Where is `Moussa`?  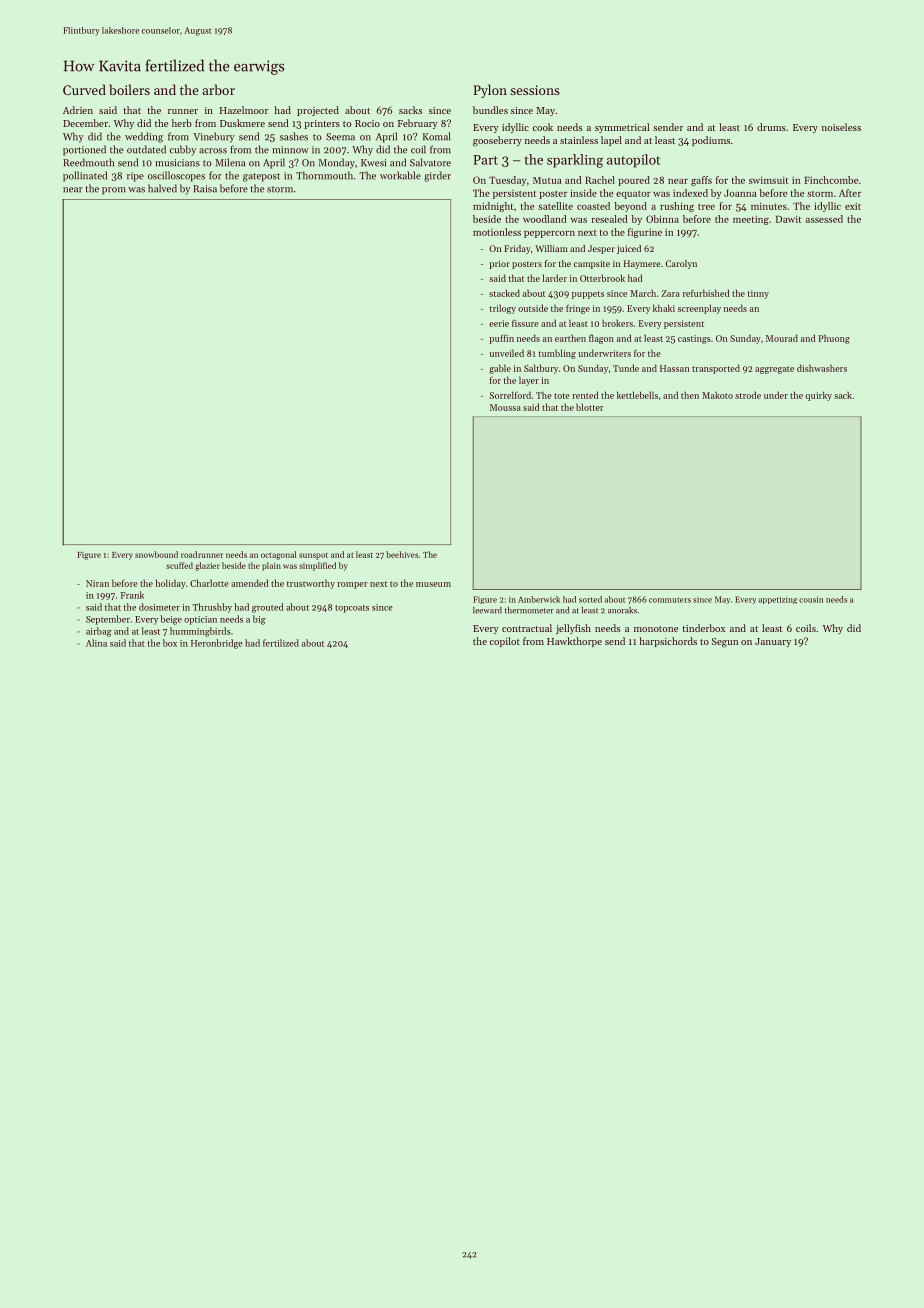
Moussa is located at coordinates (505, 407).
